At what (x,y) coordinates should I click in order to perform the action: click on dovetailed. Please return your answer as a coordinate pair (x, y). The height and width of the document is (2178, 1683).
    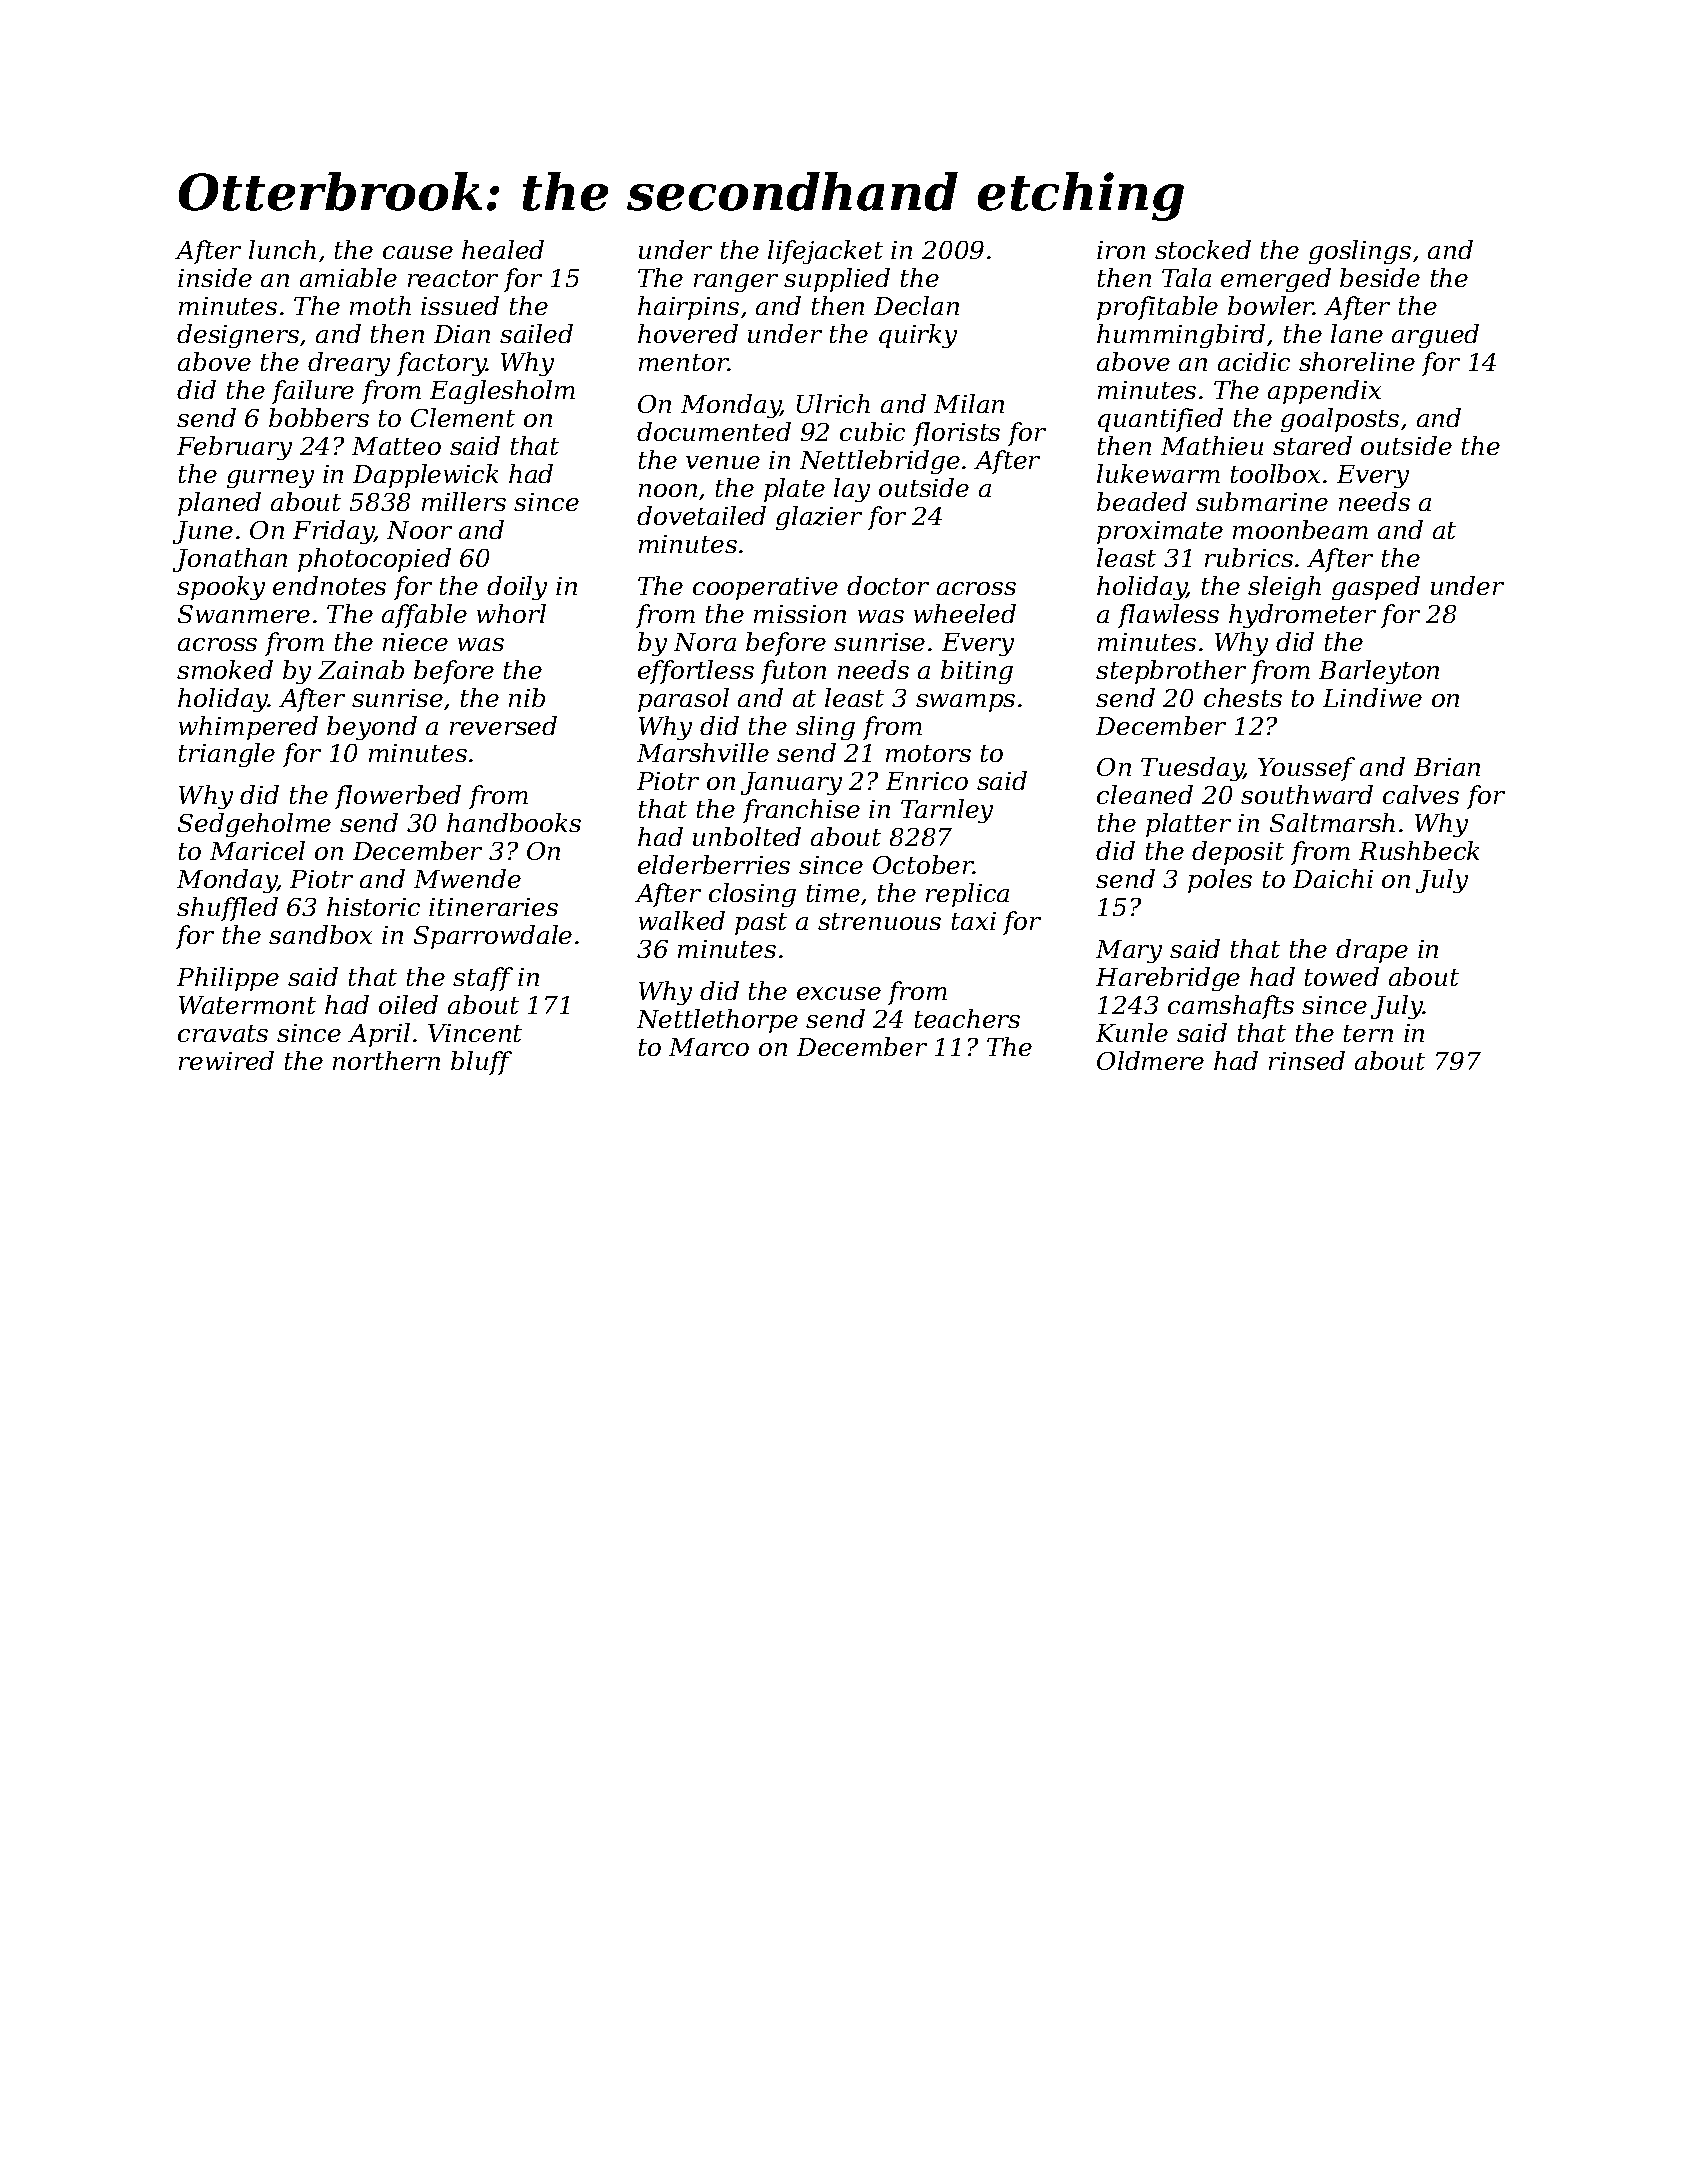
    Looking at the image, I should click on (701, 515).
